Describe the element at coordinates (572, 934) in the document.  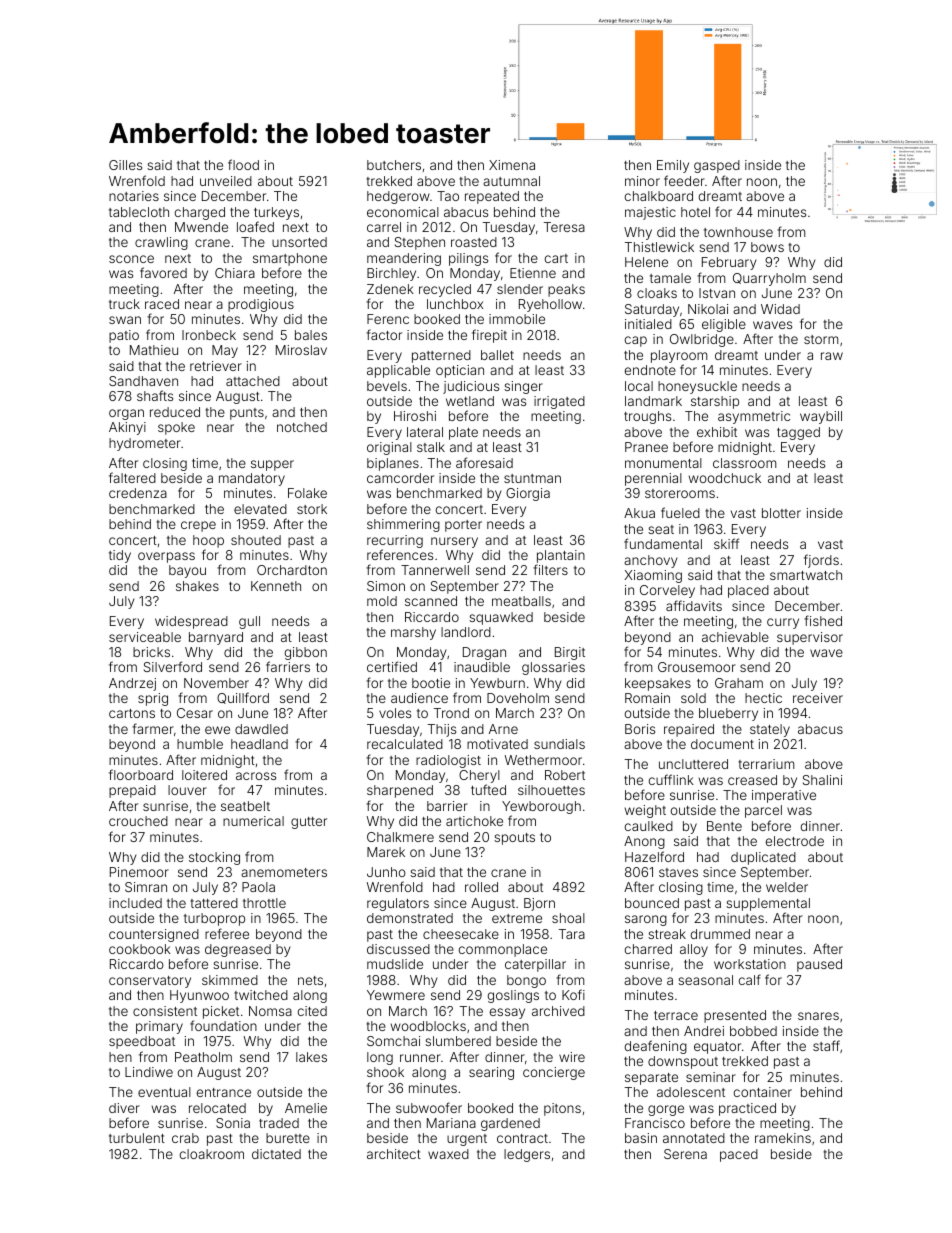
I see `Tara` at that location.
